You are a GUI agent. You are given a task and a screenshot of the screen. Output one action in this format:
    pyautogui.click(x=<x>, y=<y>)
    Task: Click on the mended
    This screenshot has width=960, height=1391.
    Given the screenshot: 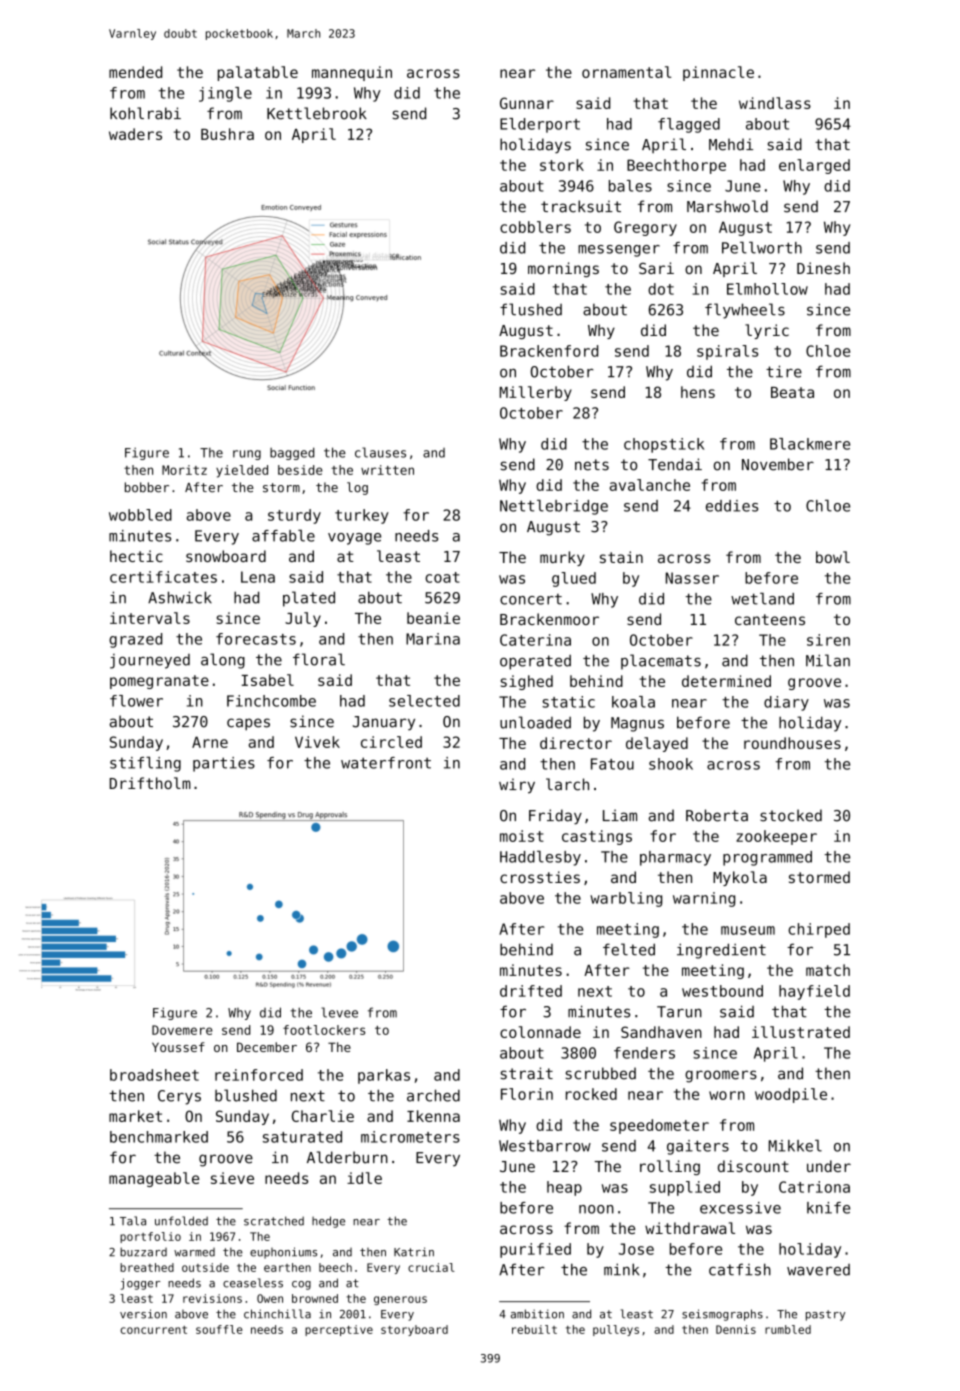 What is the action you would take?
    pyautogui.click(x=135, y=72)
